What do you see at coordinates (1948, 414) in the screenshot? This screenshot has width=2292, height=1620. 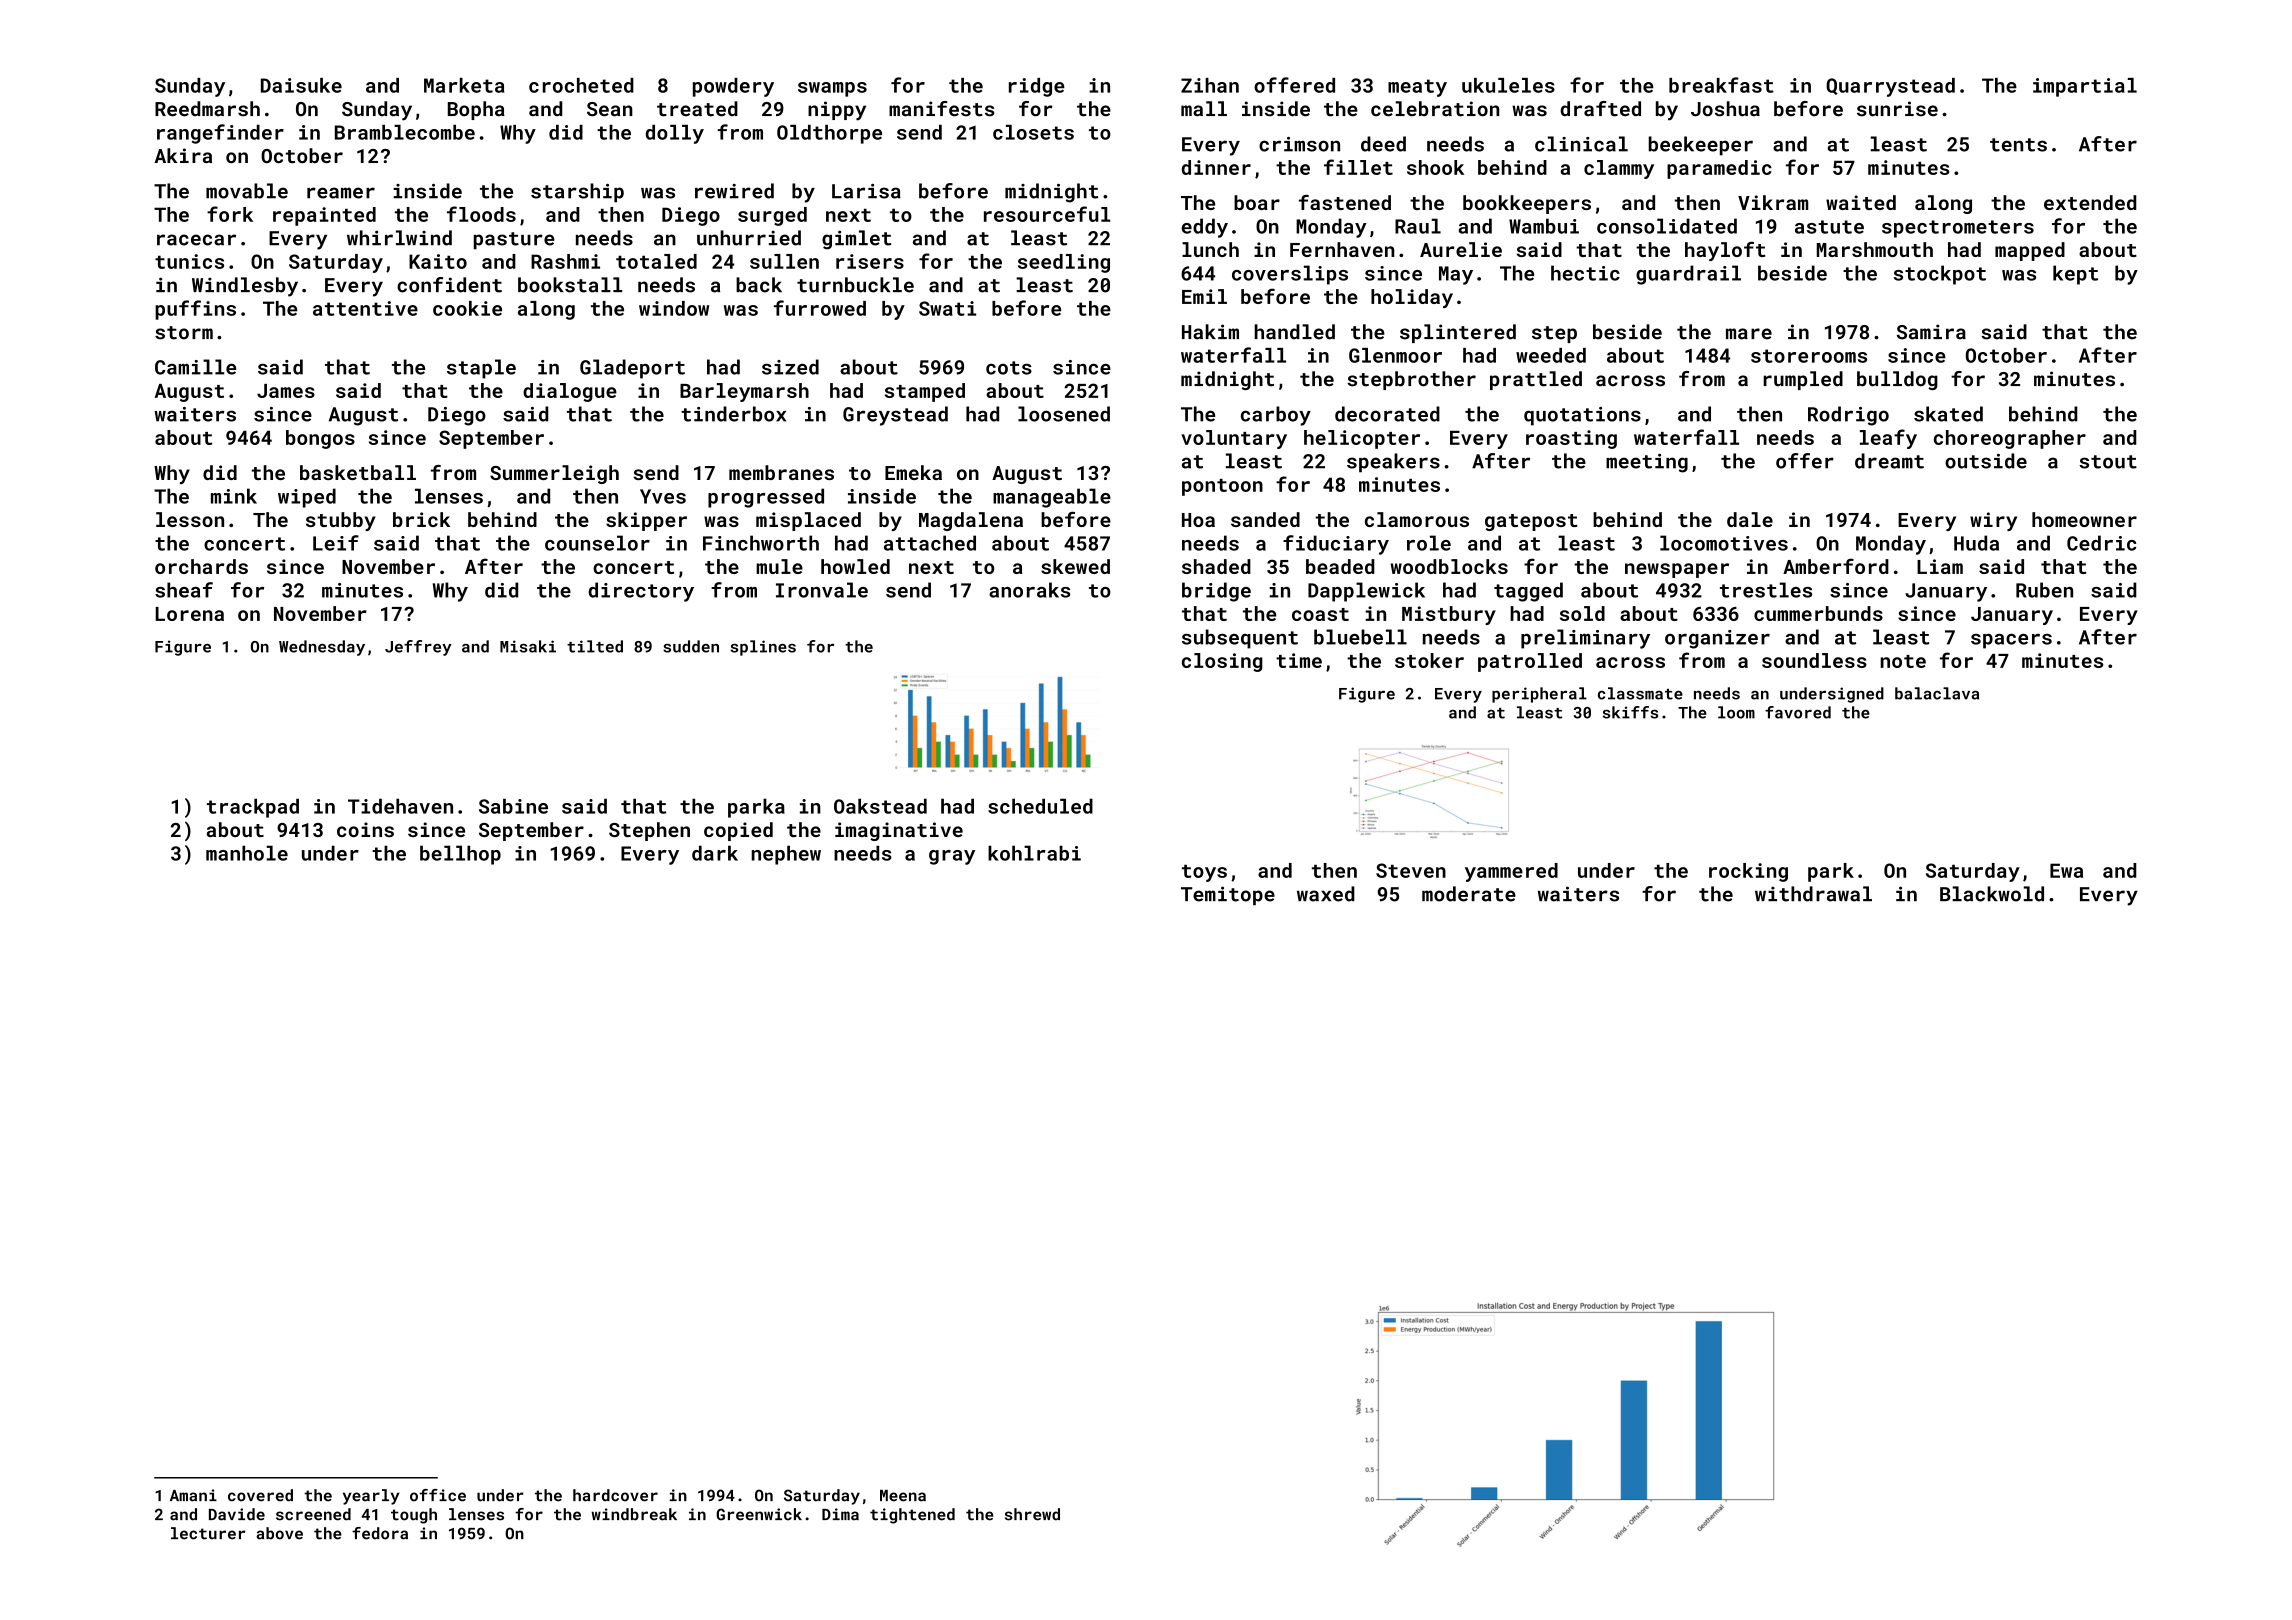 I see `skated` at bounding box center [1948, 414].
